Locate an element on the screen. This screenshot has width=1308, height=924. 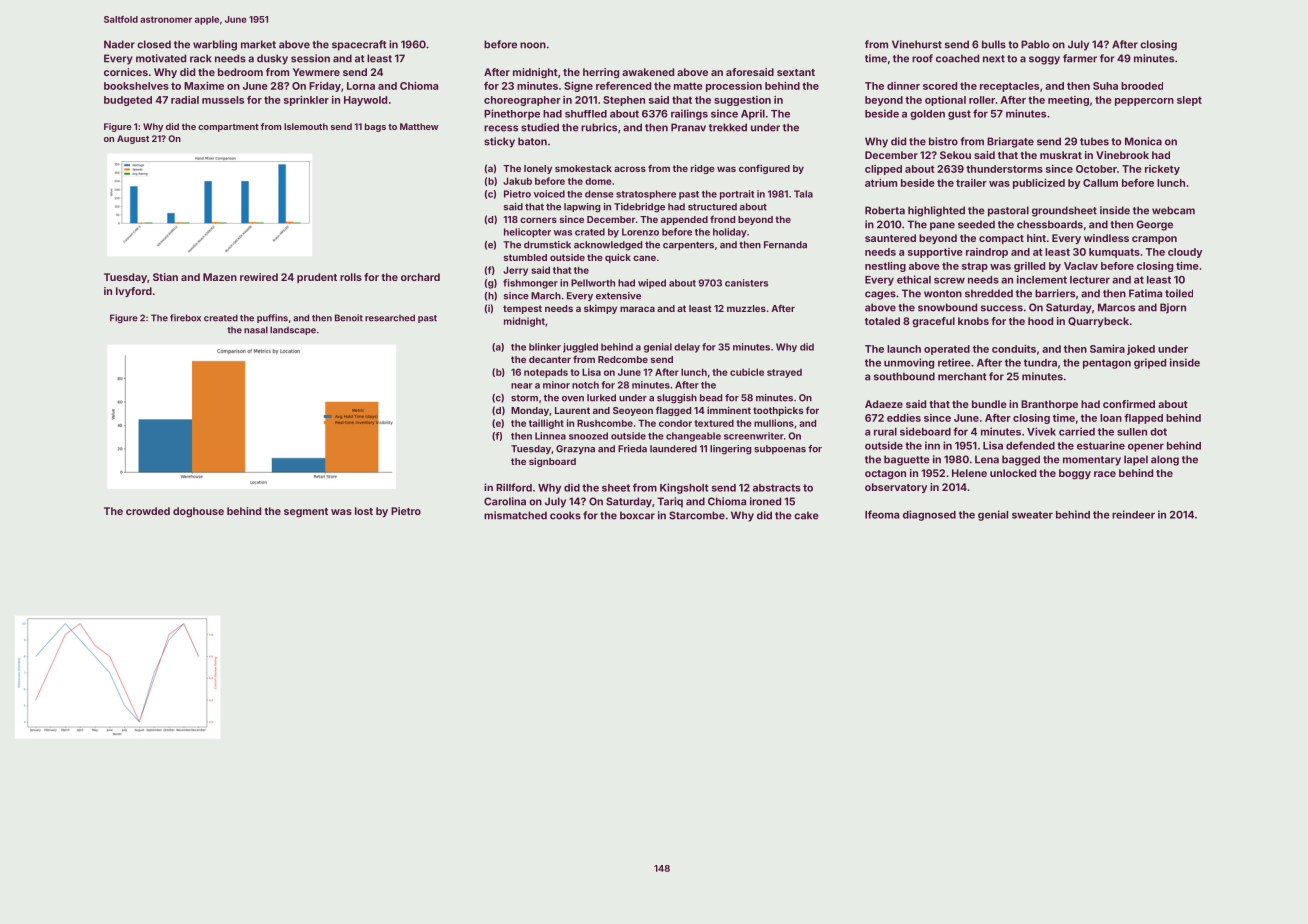
lurked is located at coordinates (601, 398).
